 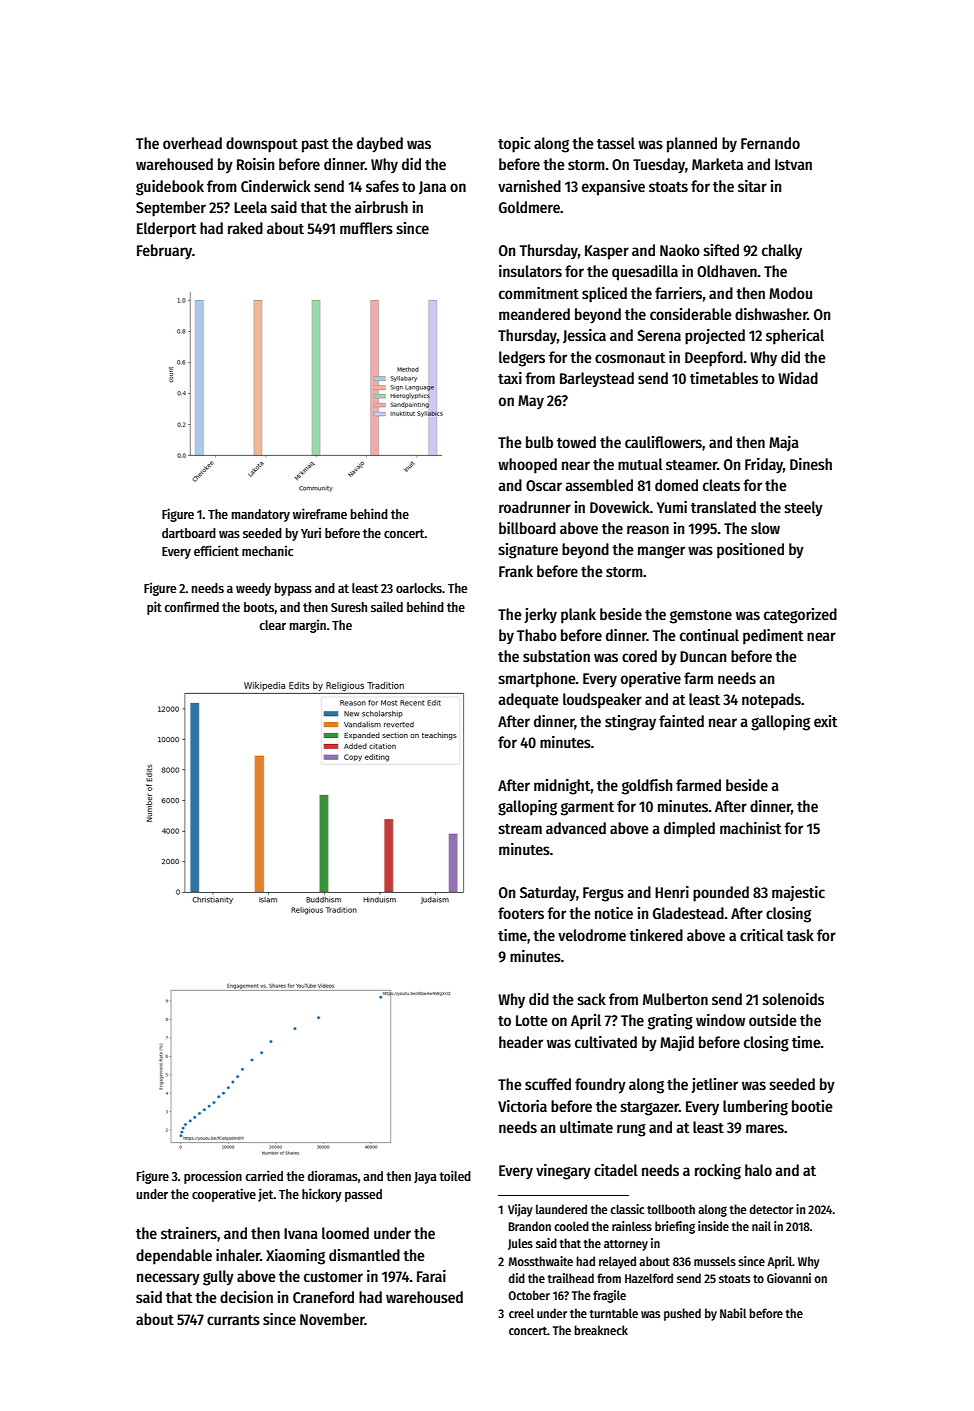 I want to click on pit, so click(x=154, y=608).
